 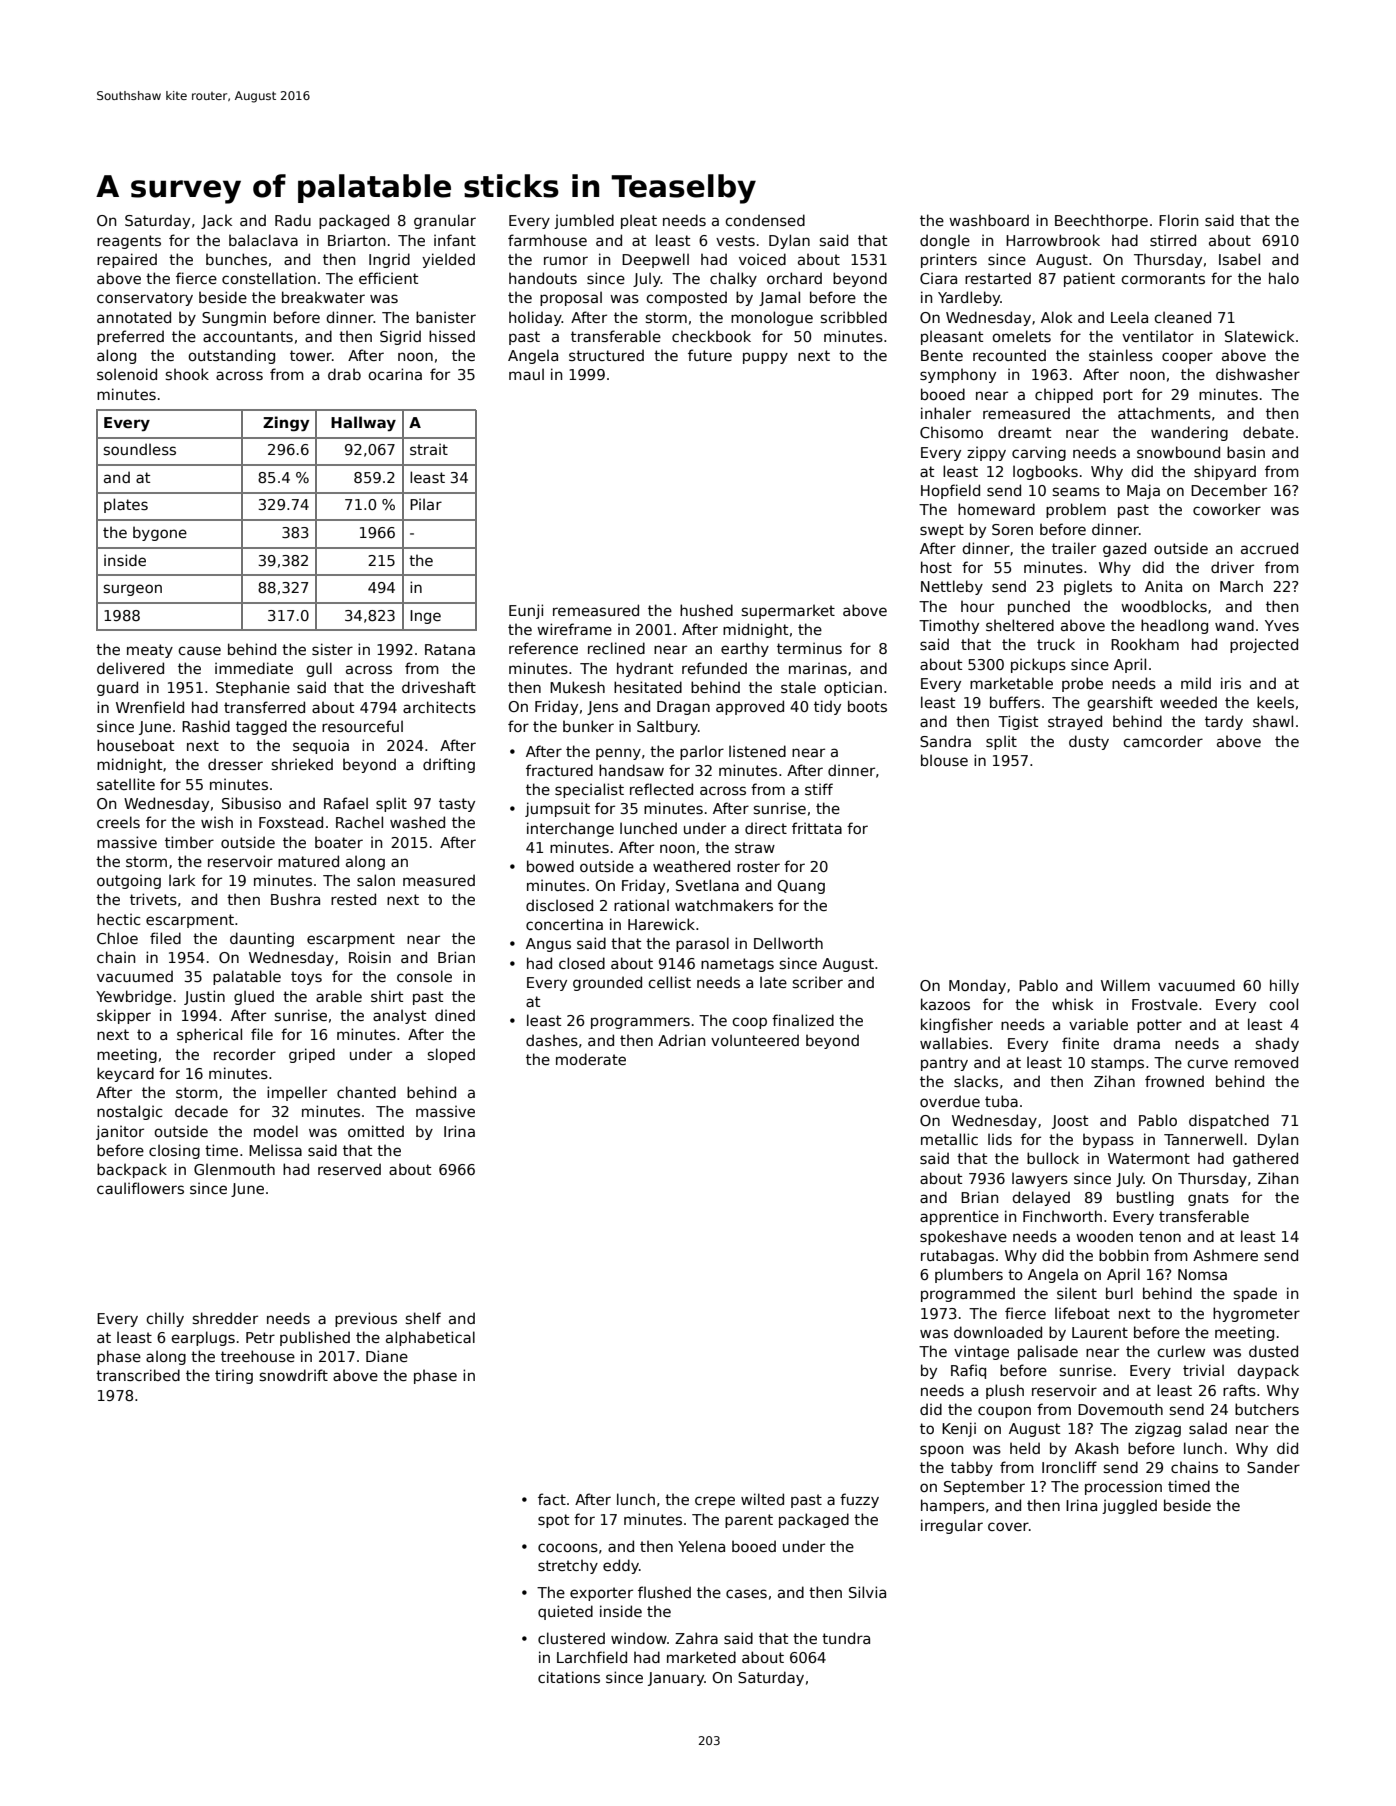 What do you see at coordinates (989, 220) in the screenshot?
I see `washboard` at bounding box center [989, 220].
